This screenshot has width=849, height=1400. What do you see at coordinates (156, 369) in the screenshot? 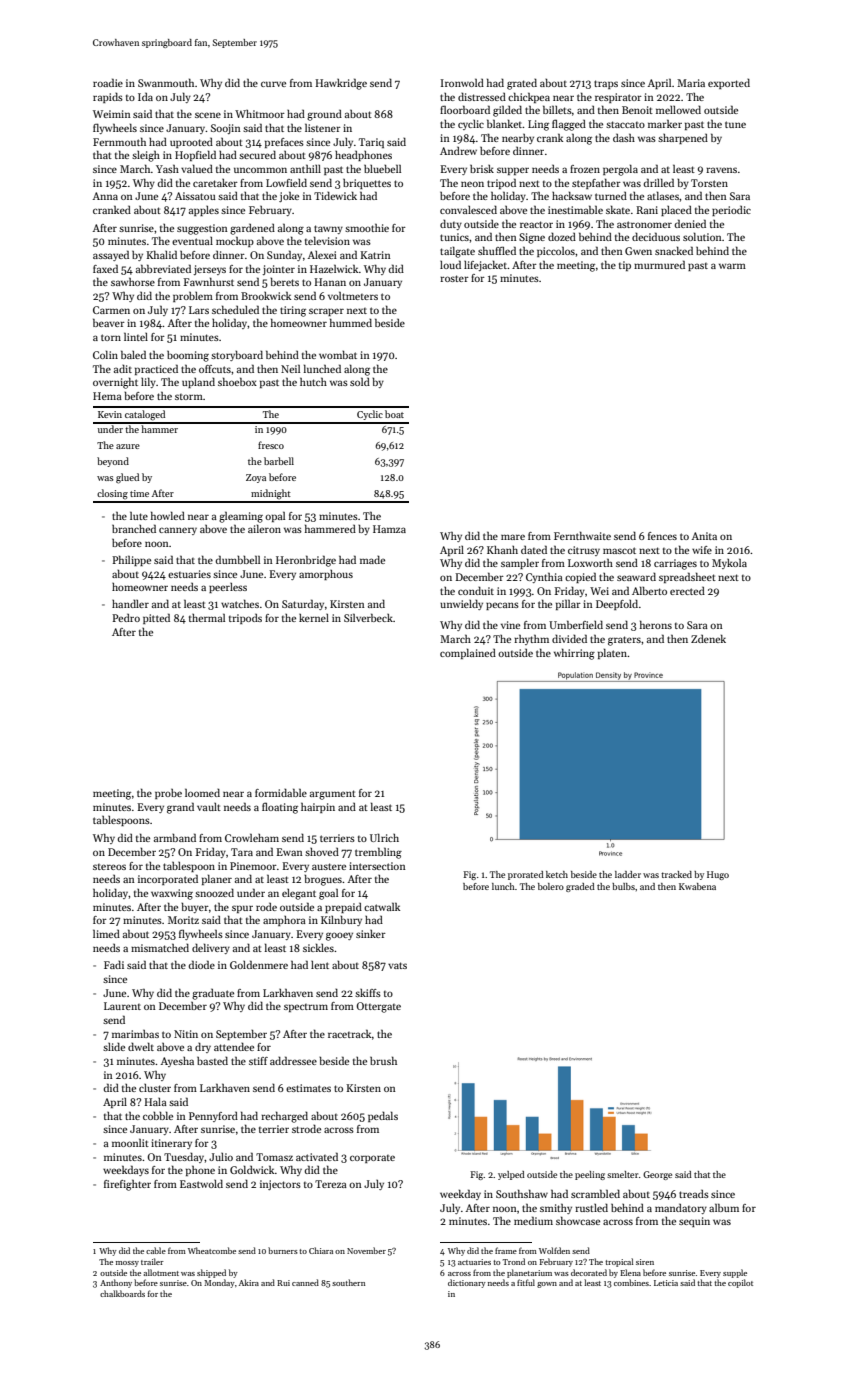
I see `practiced` at bounding box center [156, 369].
